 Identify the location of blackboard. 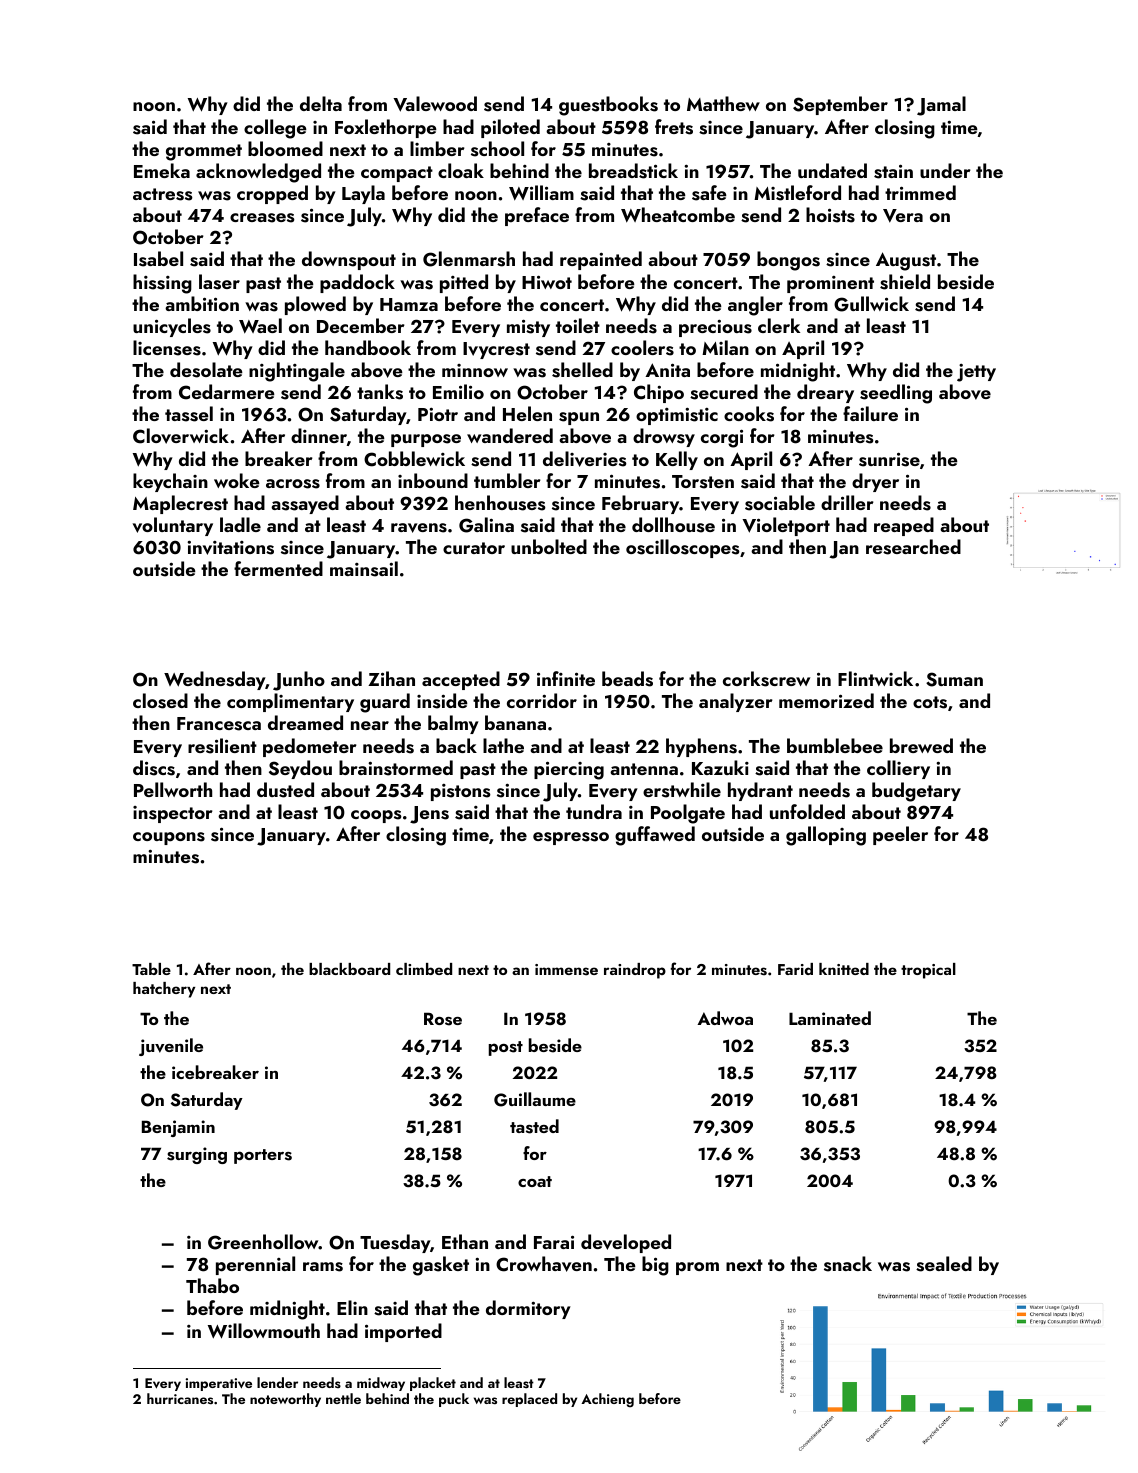
(349, 969).
